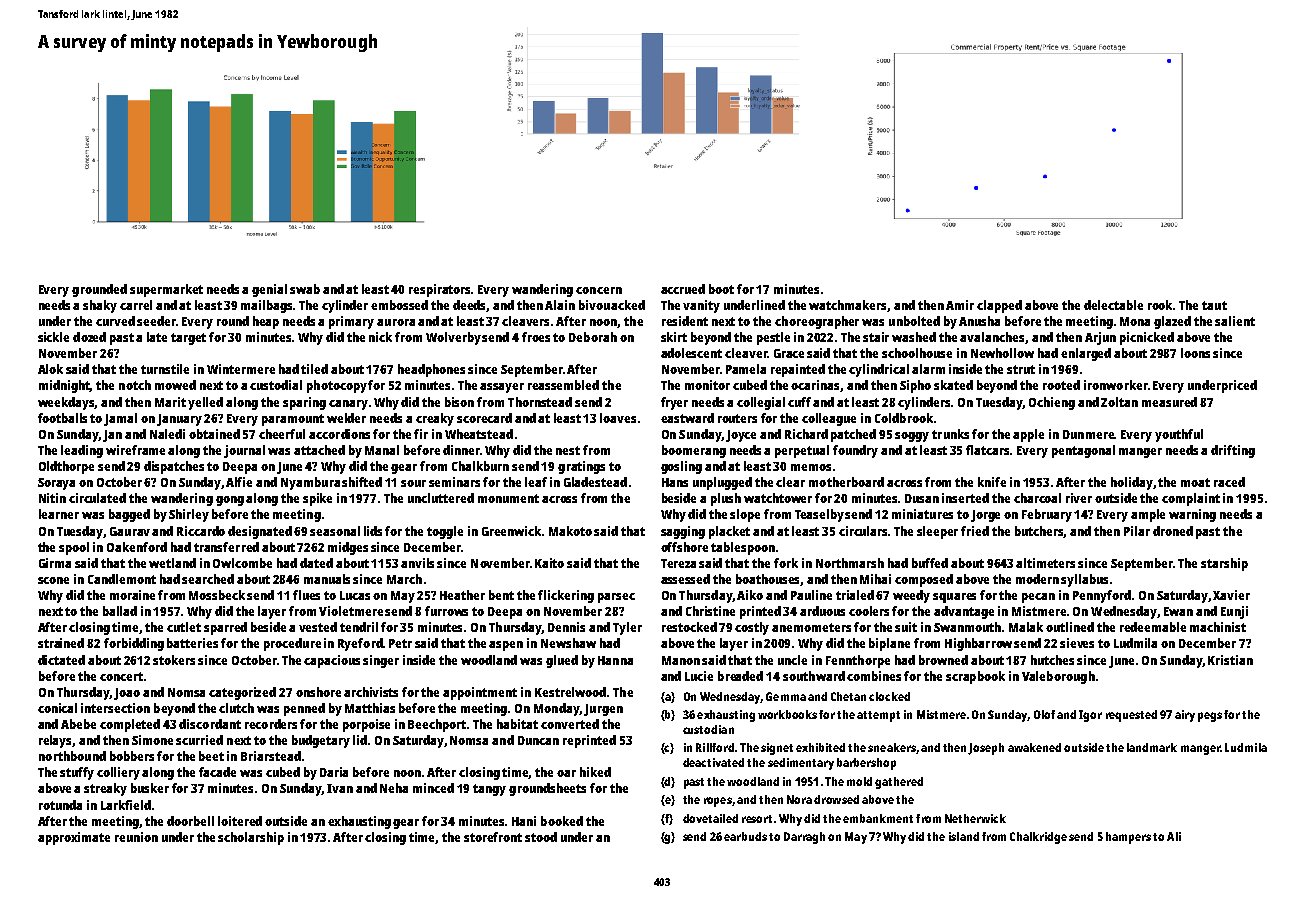 Image resolution: width=1308 pixels, height=924 pixels. Describe the element at coordinates (217, 772) in the document. I see `facade` at that location.
